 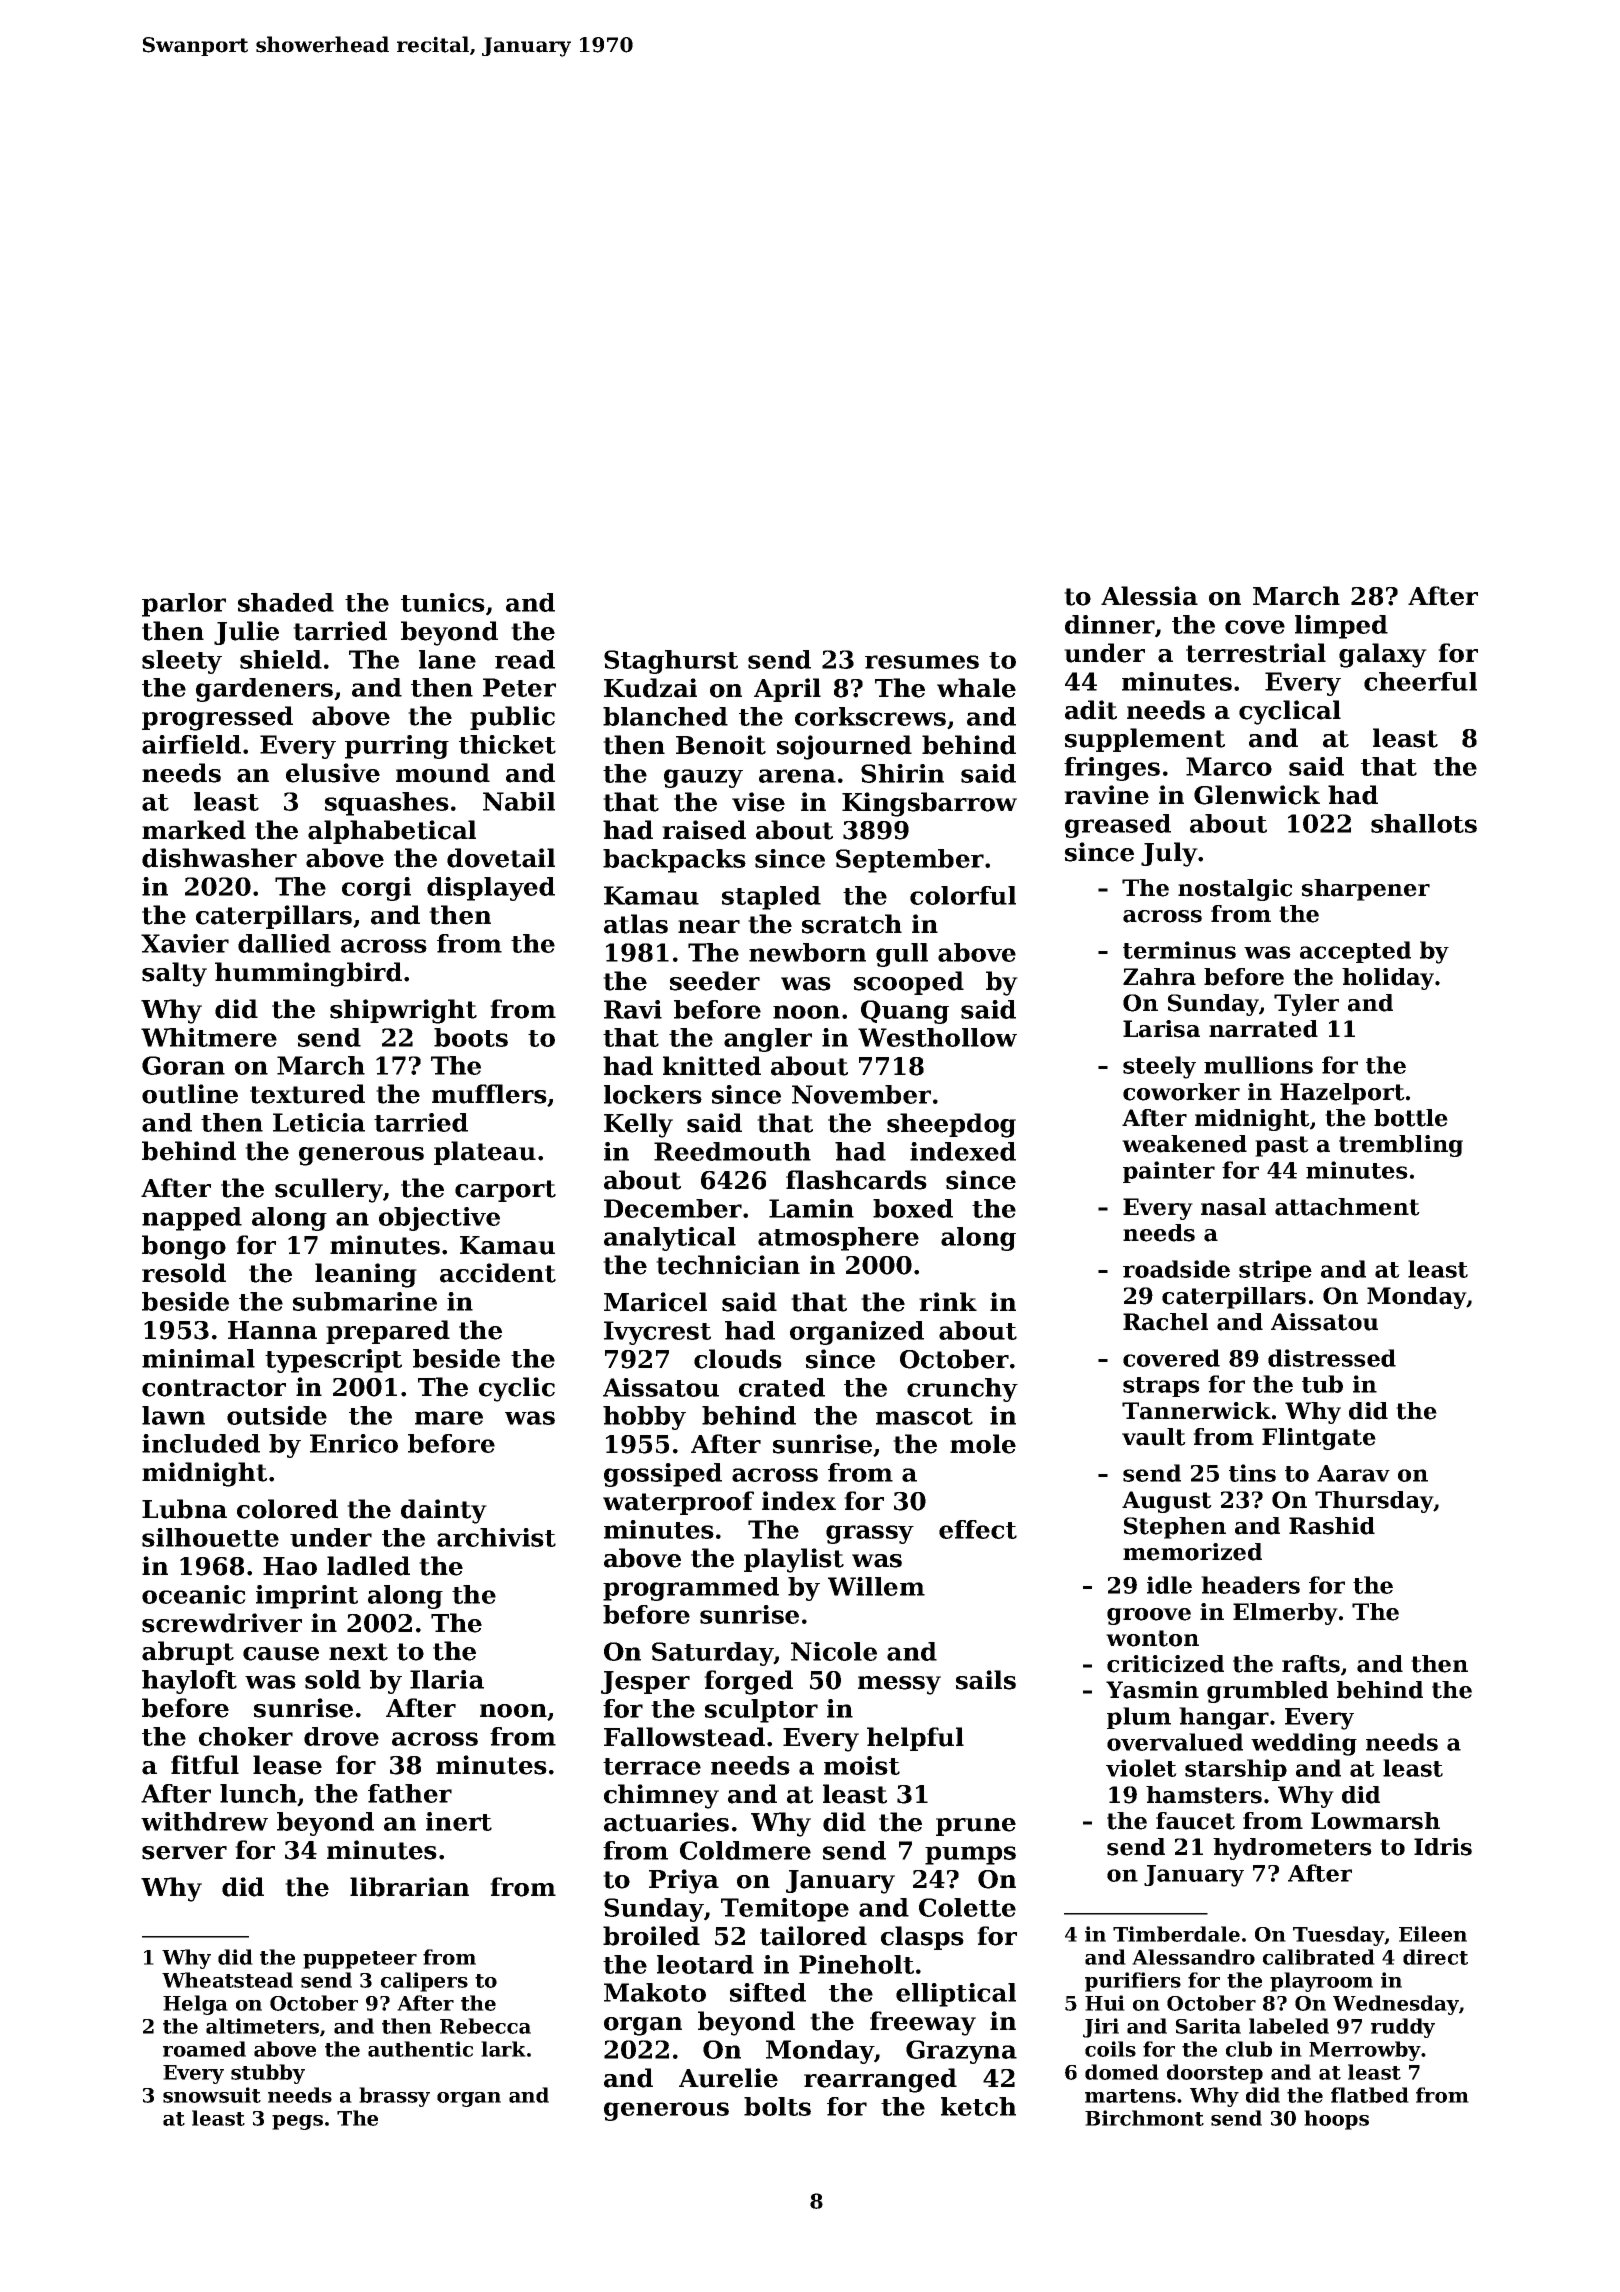 I want to click on fitful, so click(x=205, y=1765).
